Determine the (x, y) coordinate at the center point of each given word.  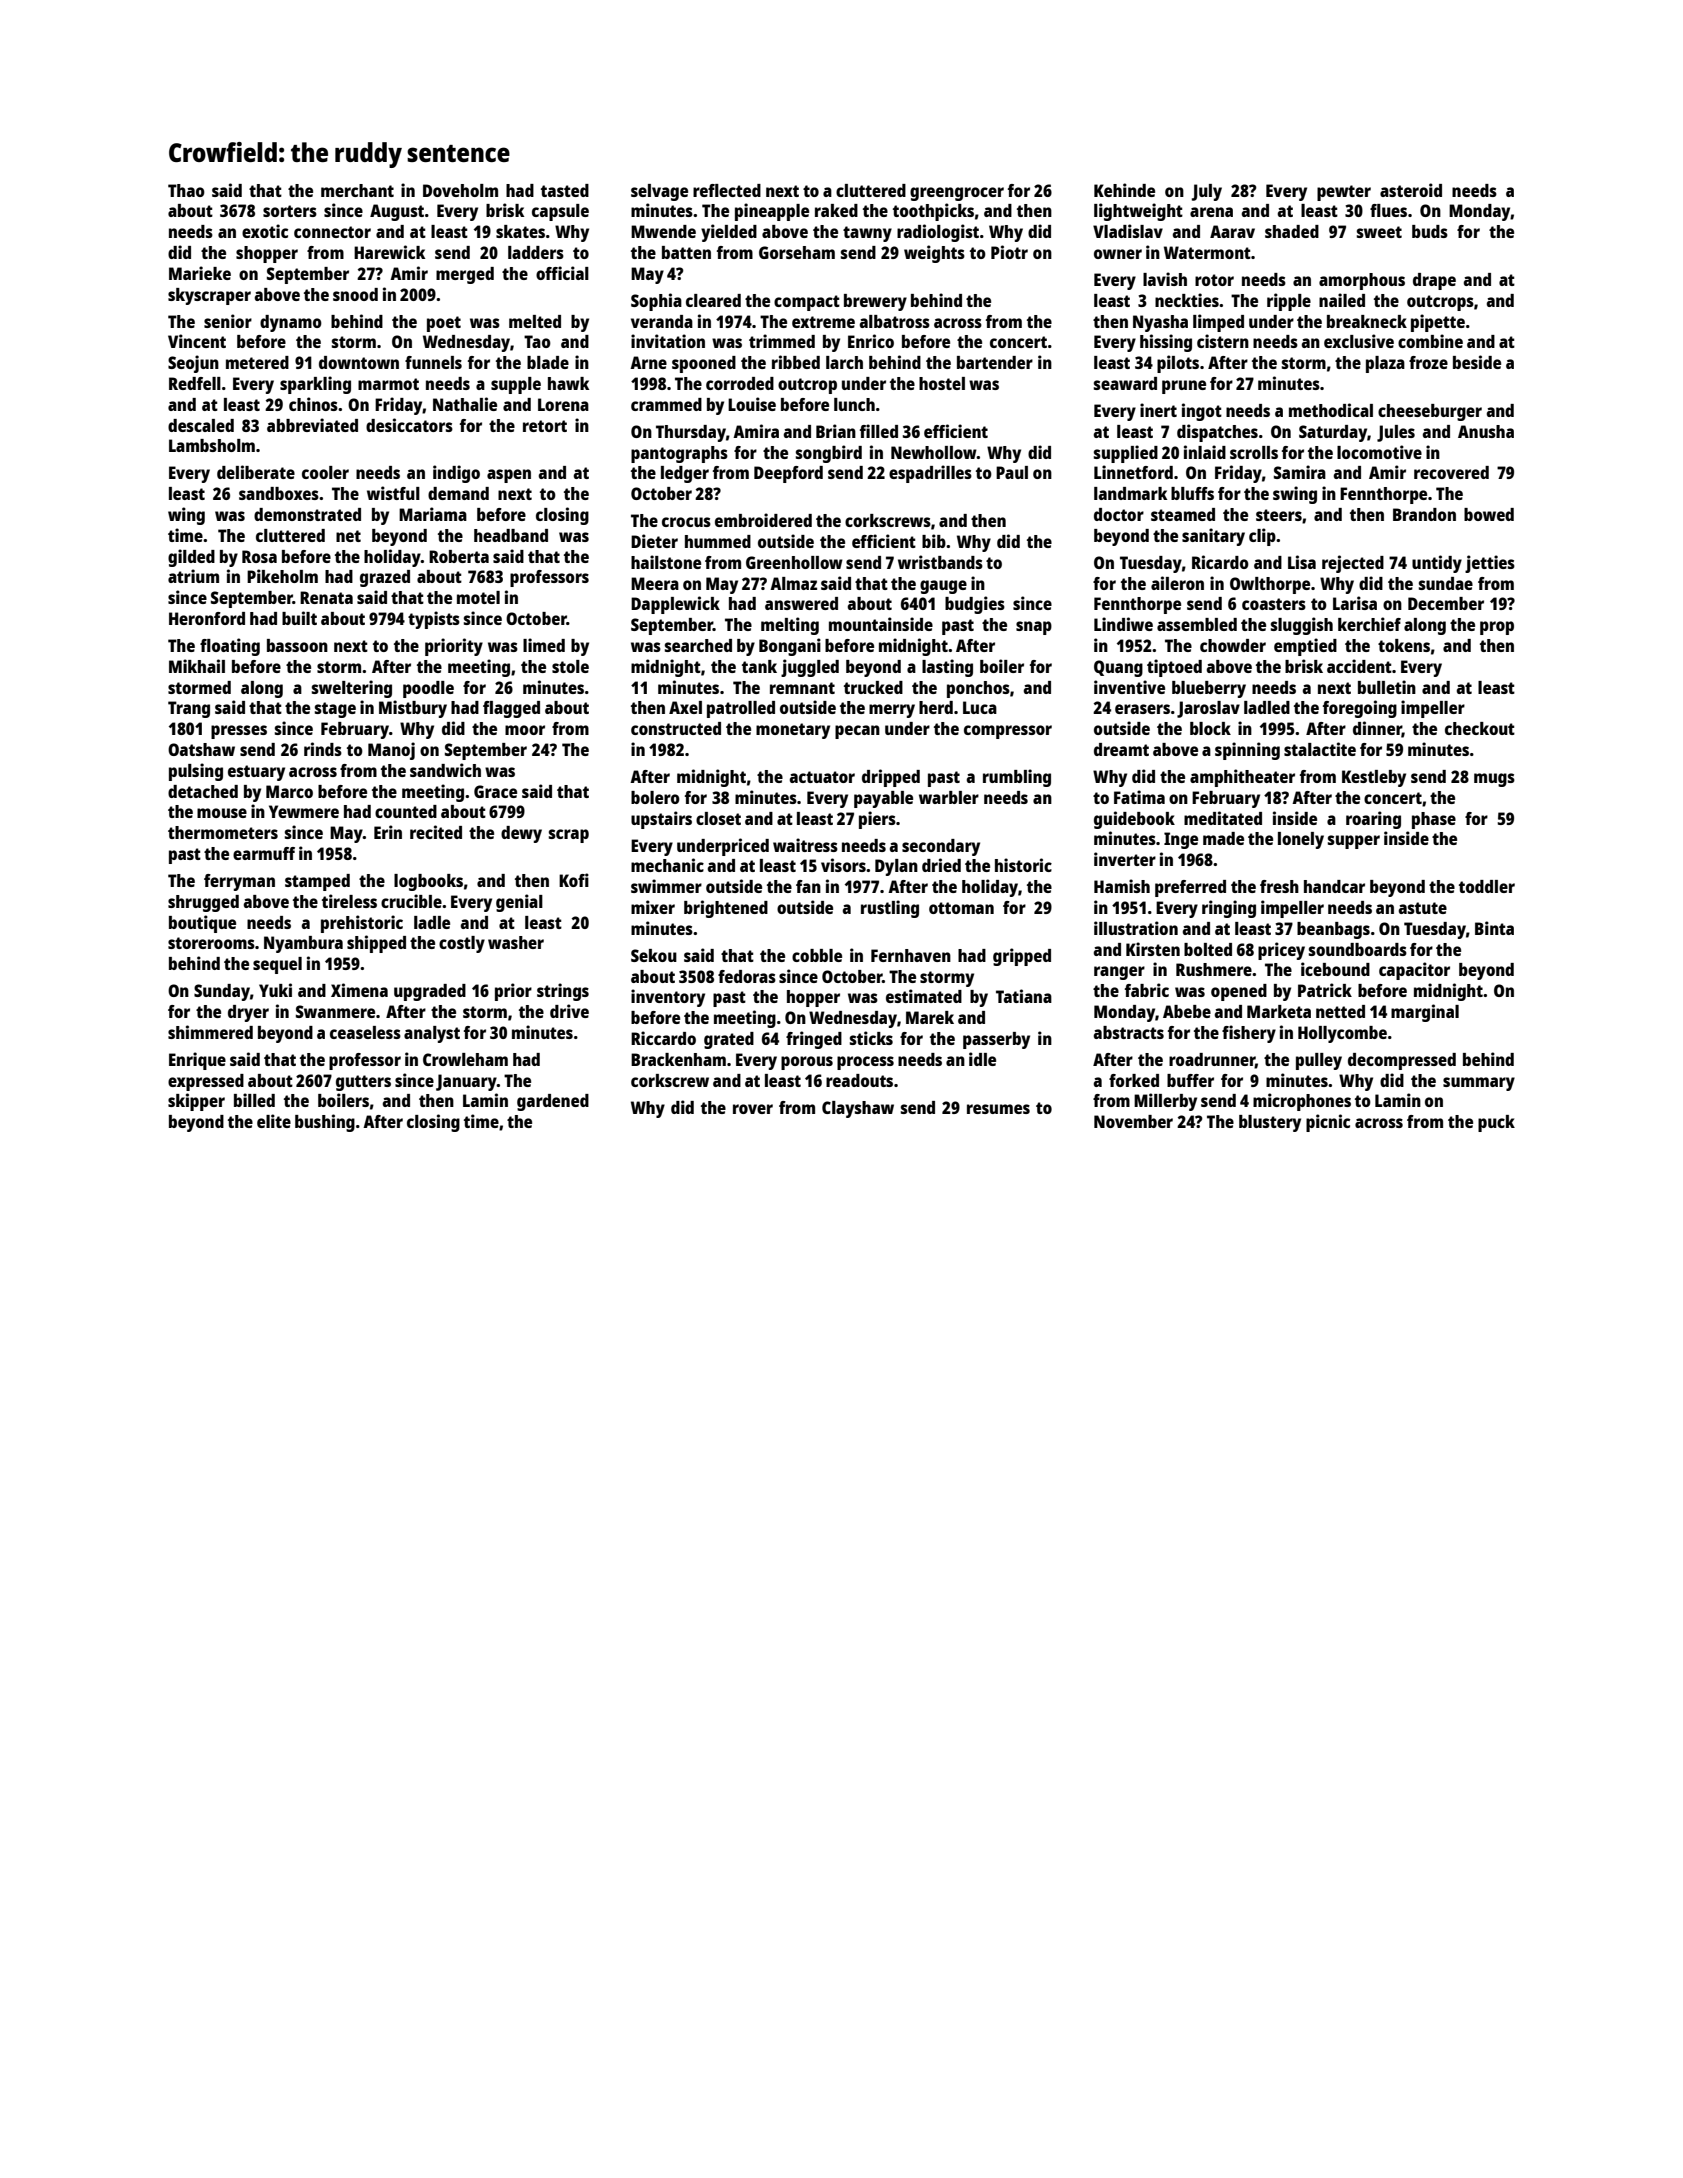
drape (1434, 281)
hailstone (666, 562)
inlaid (1205, 452)
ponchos (978, 689)
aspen (509, 476)
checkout (1480, 728)
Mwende (663, 231)
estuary (256, 773)
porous (807, 1063)
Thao (186, 190)
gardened (553, 1102)
